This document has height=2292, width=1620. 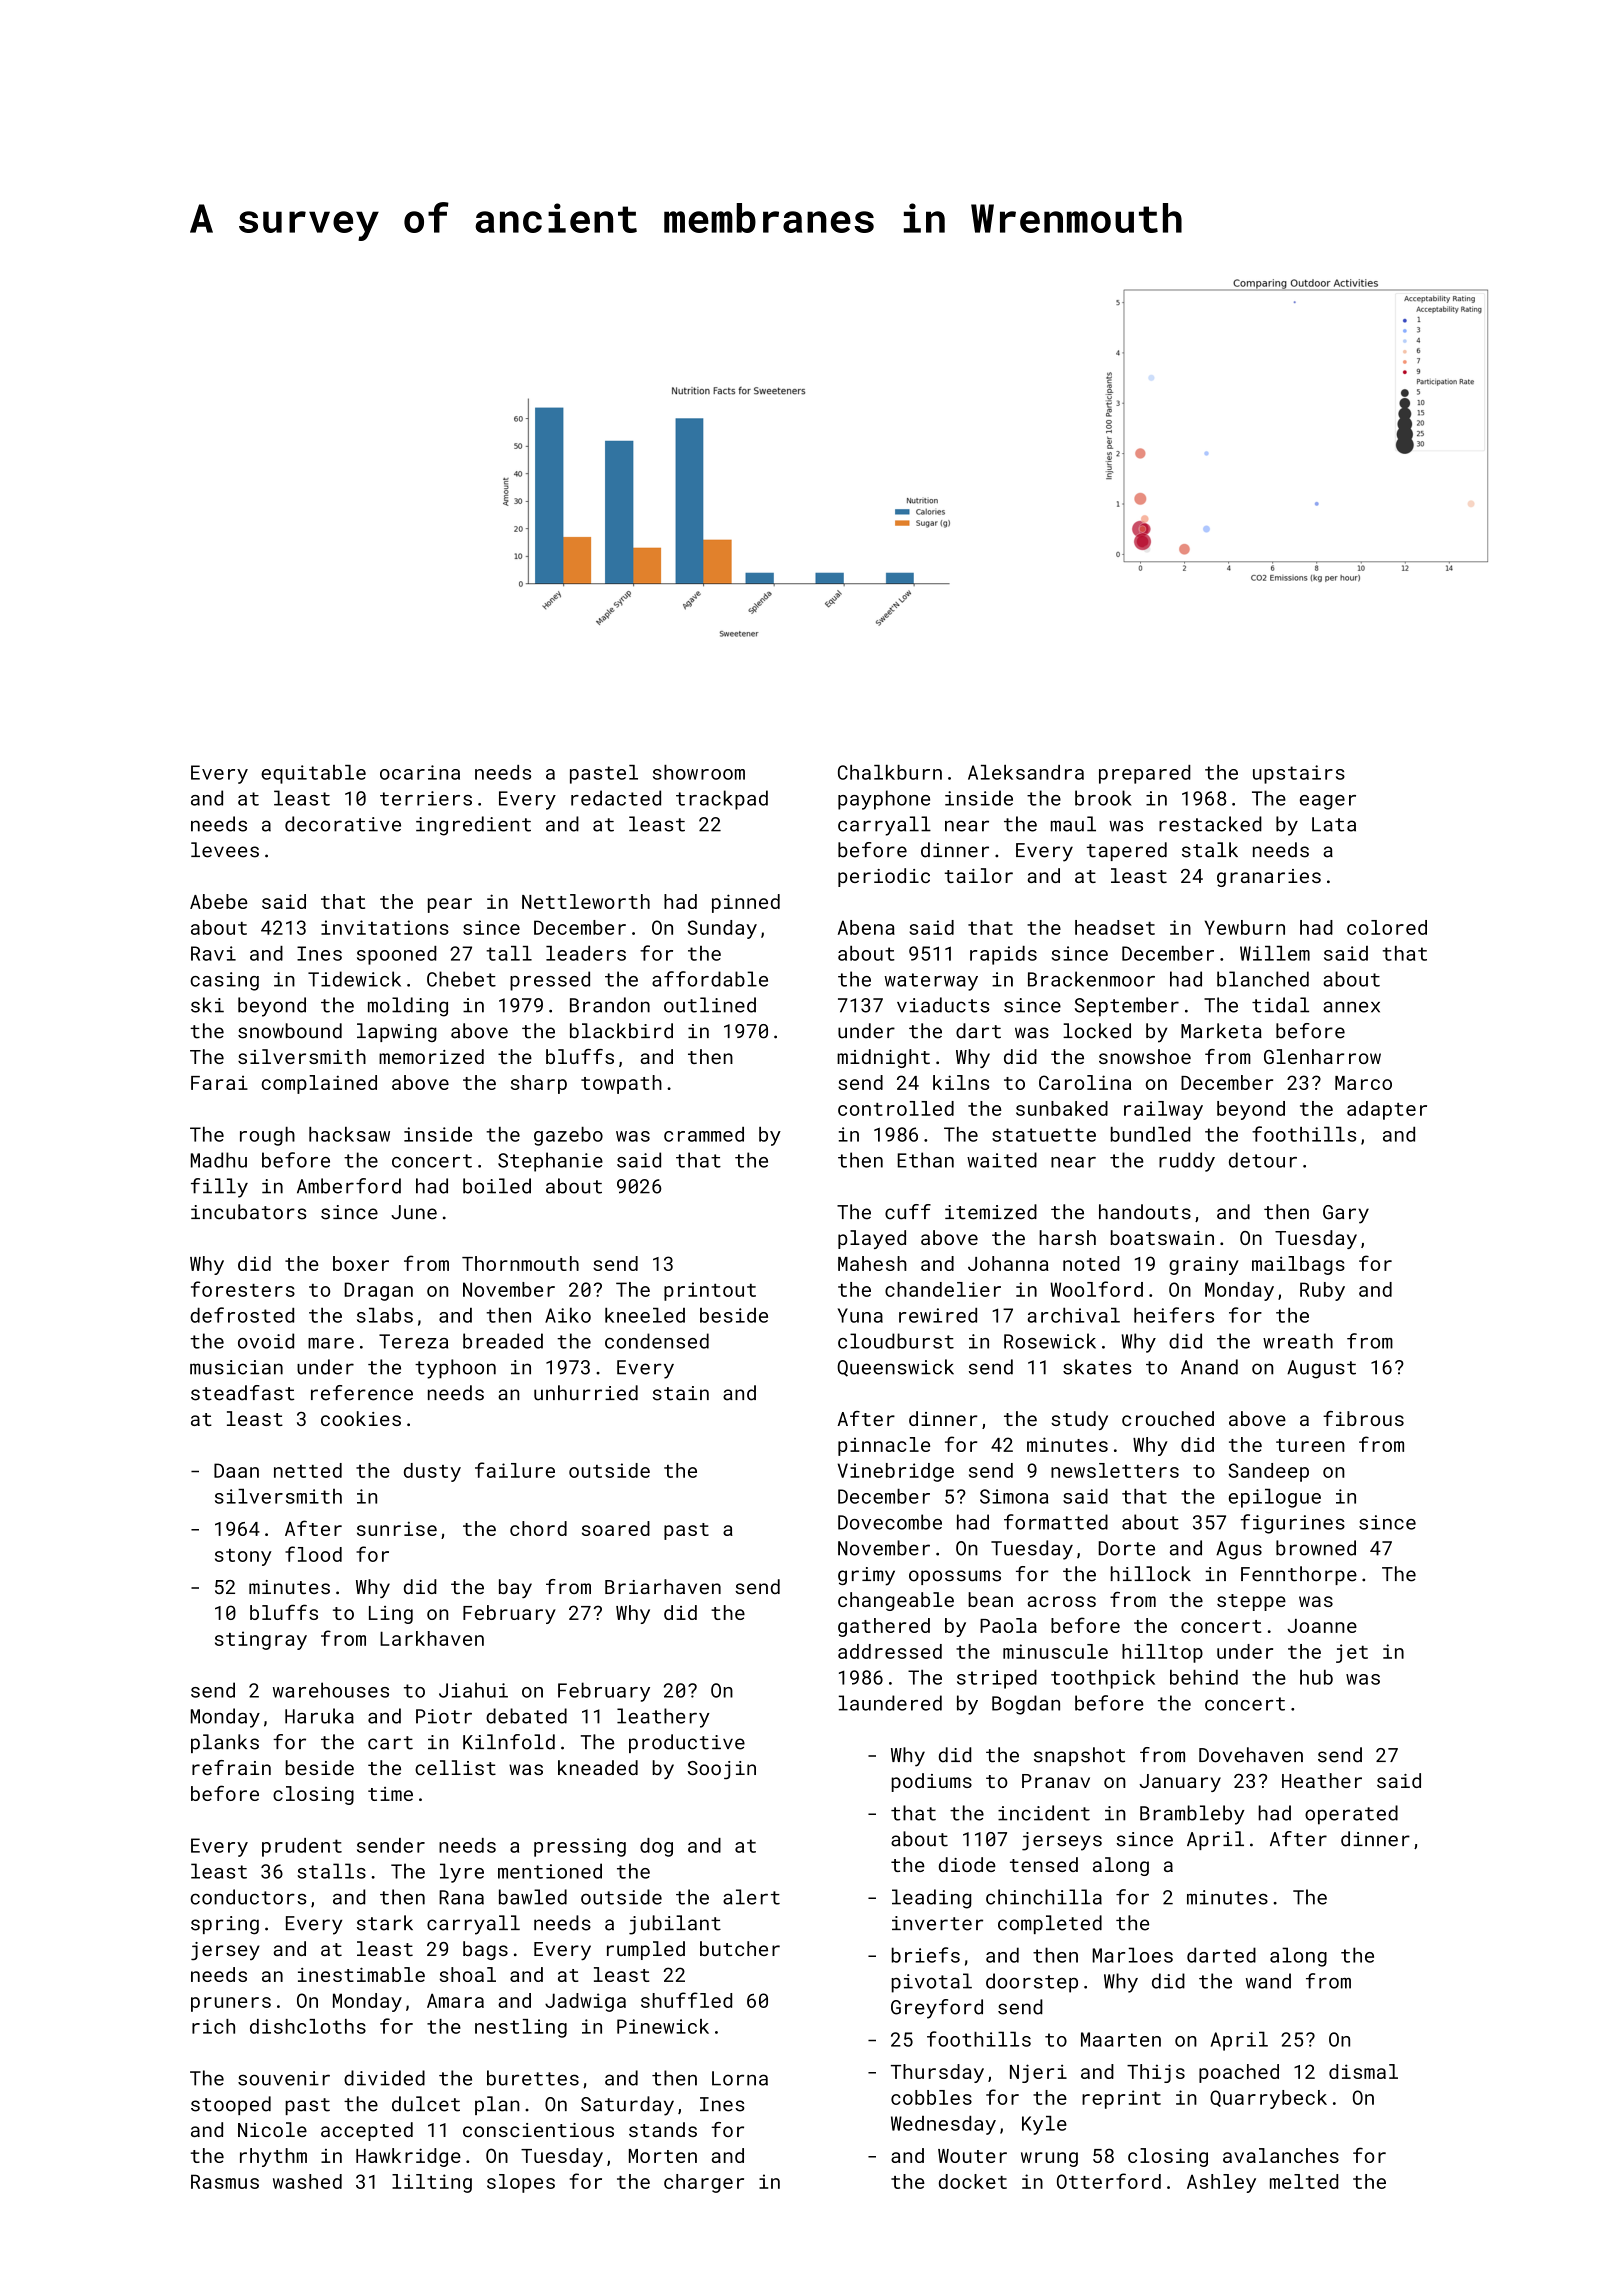 What do you see at coordinates (1192, 1815) in the document?
I see `Brambleby` at bounding box center [1192, 1815].
